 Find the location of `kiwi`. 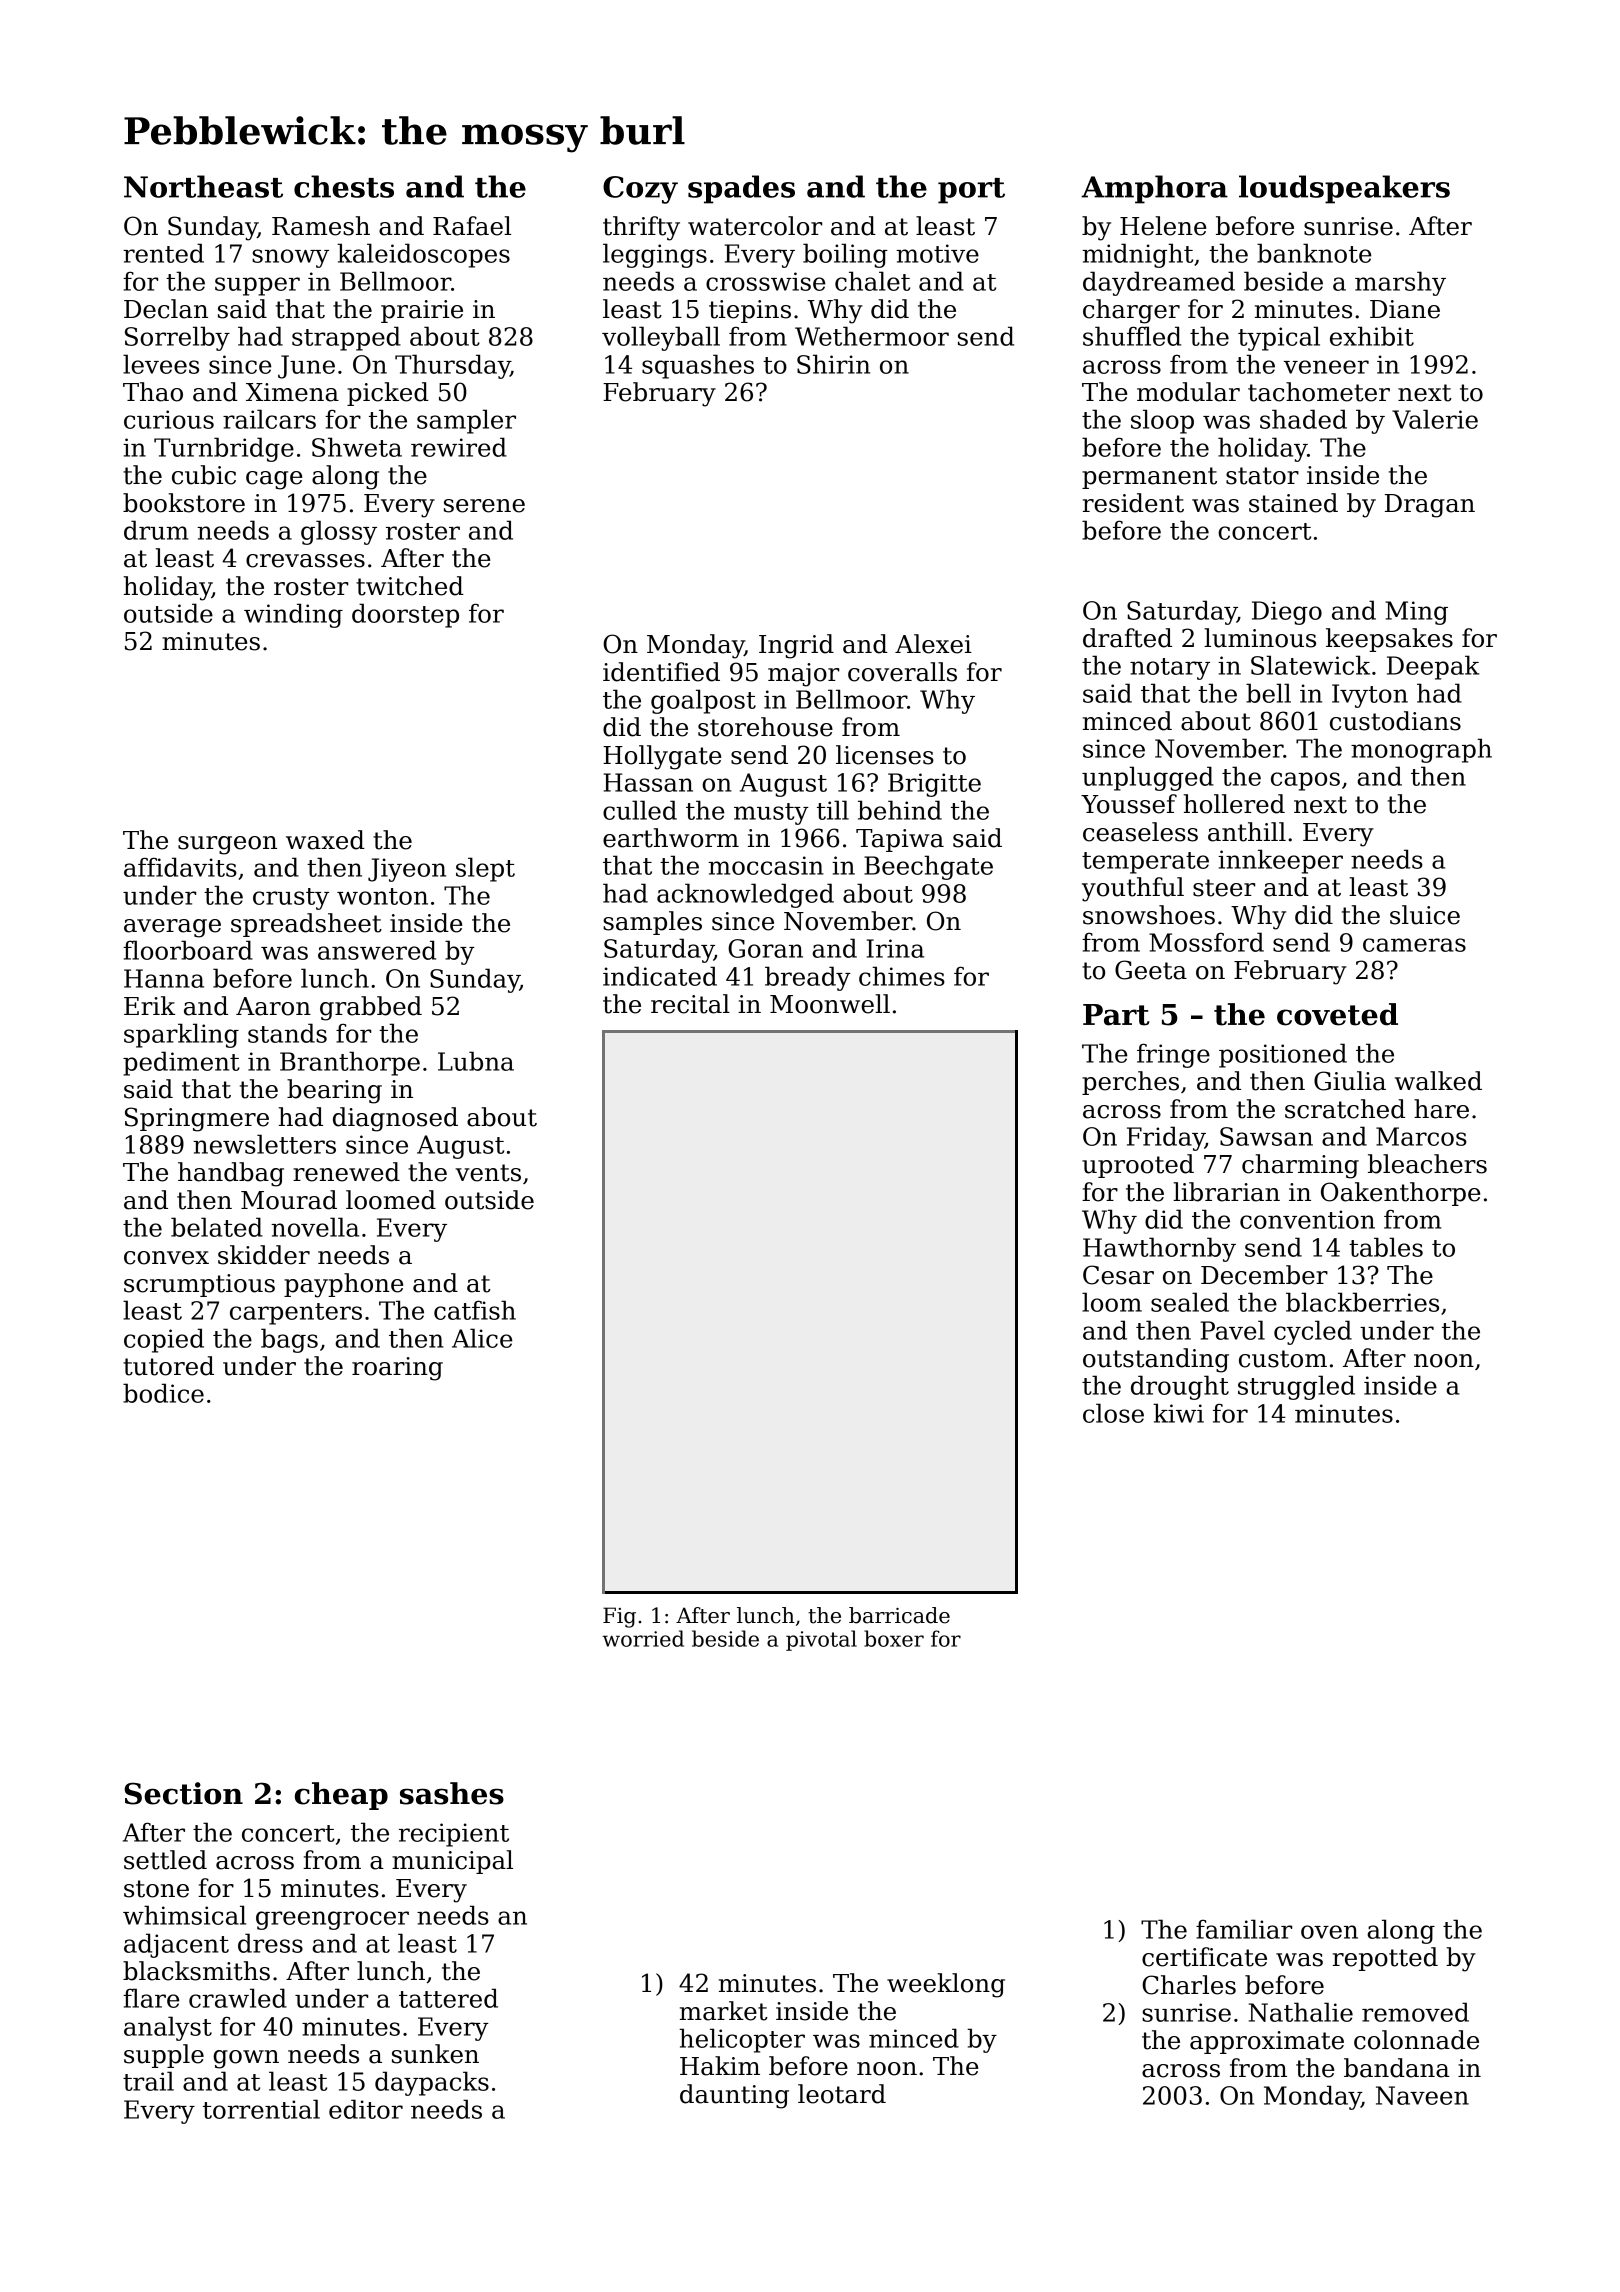

kiwi is located at coordinates (1178, 1413).
